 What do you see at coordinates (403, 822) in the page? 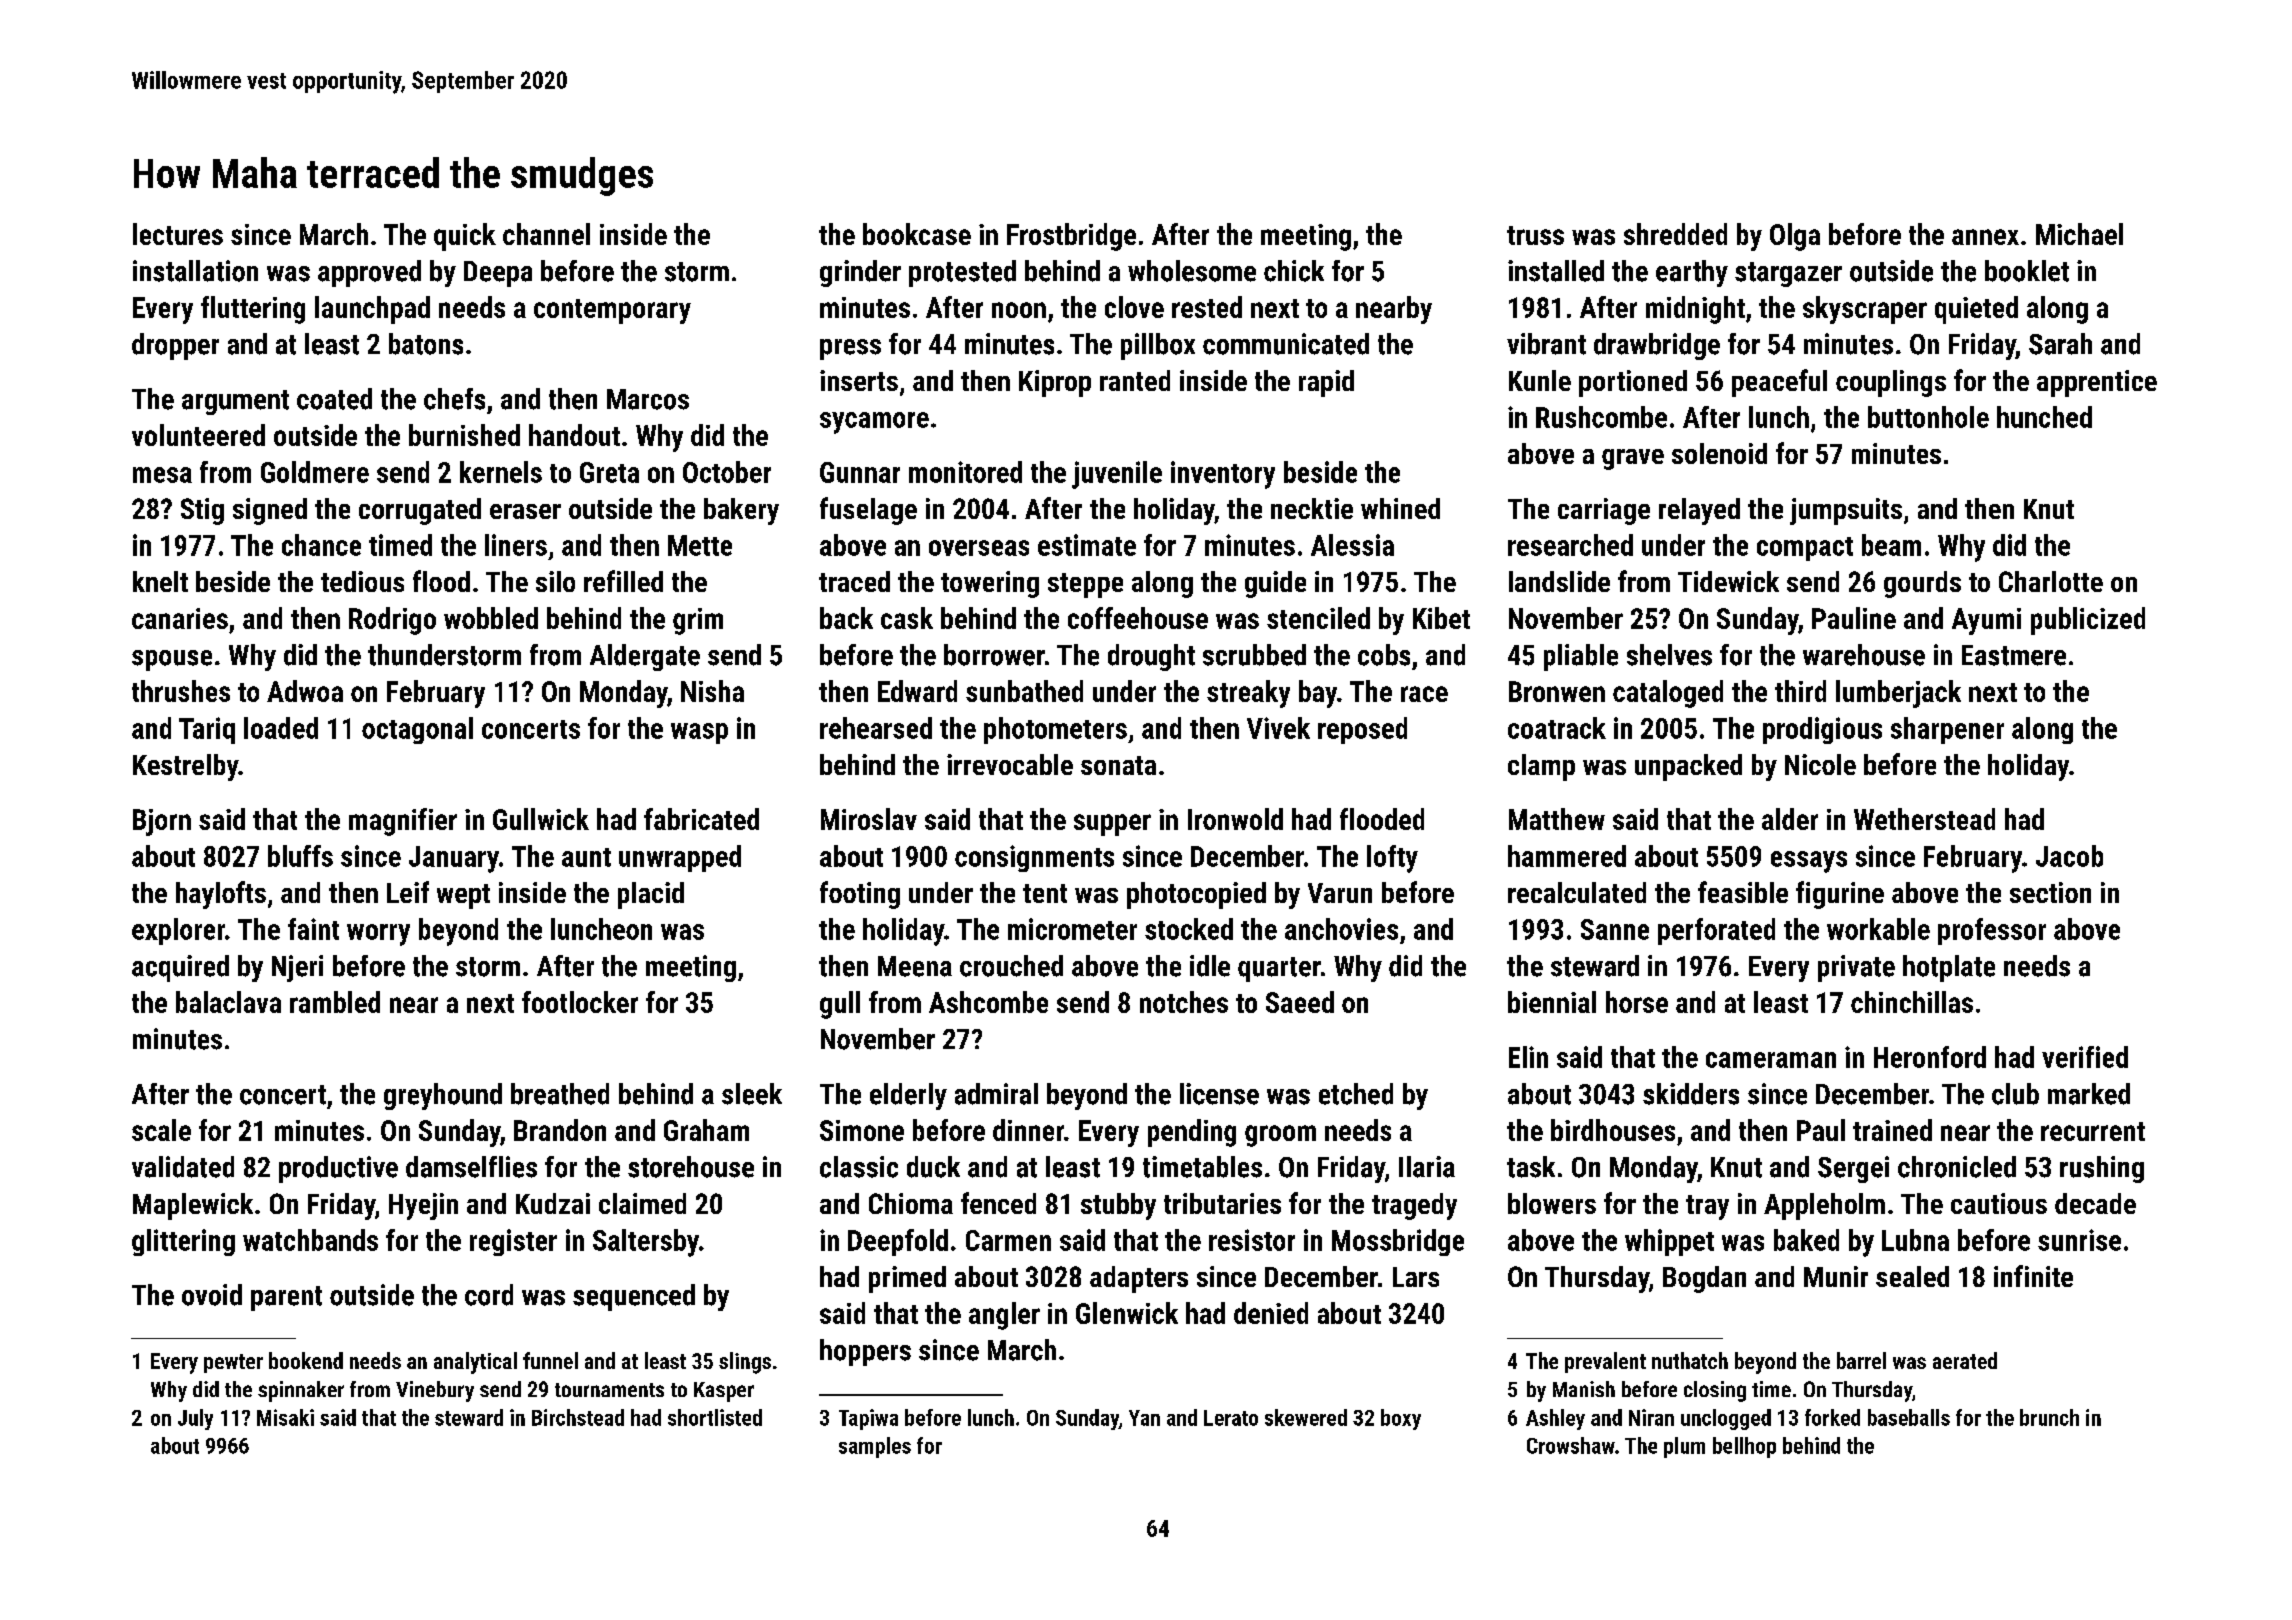
I see `magnifier` at bounding box center [403, 822].
